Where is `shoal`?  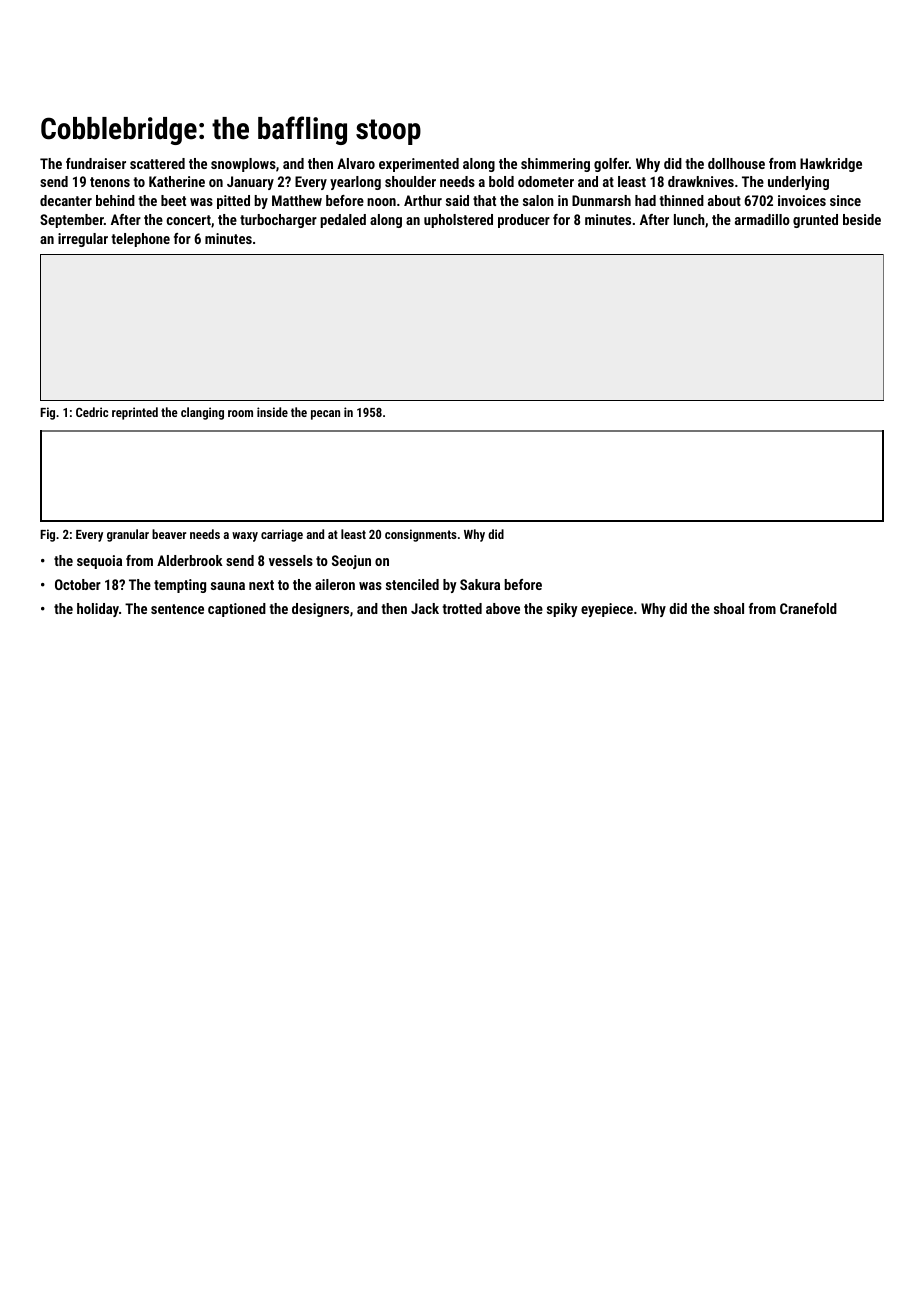
shoal is located at coordinates (729, 608).
